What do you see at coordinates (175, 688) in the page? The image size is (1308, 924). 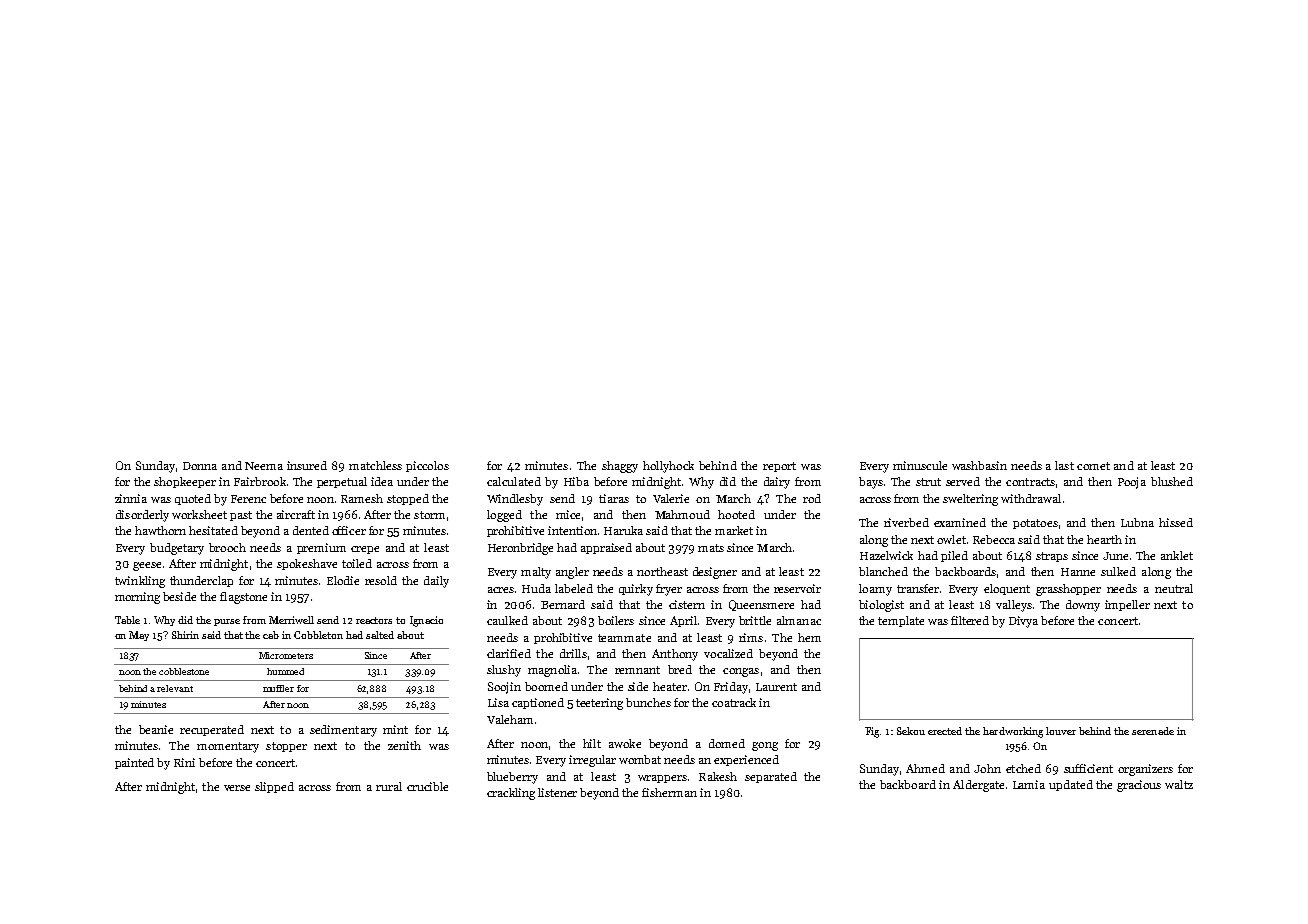 I see `relevant` at bounding box center [175, 688].
